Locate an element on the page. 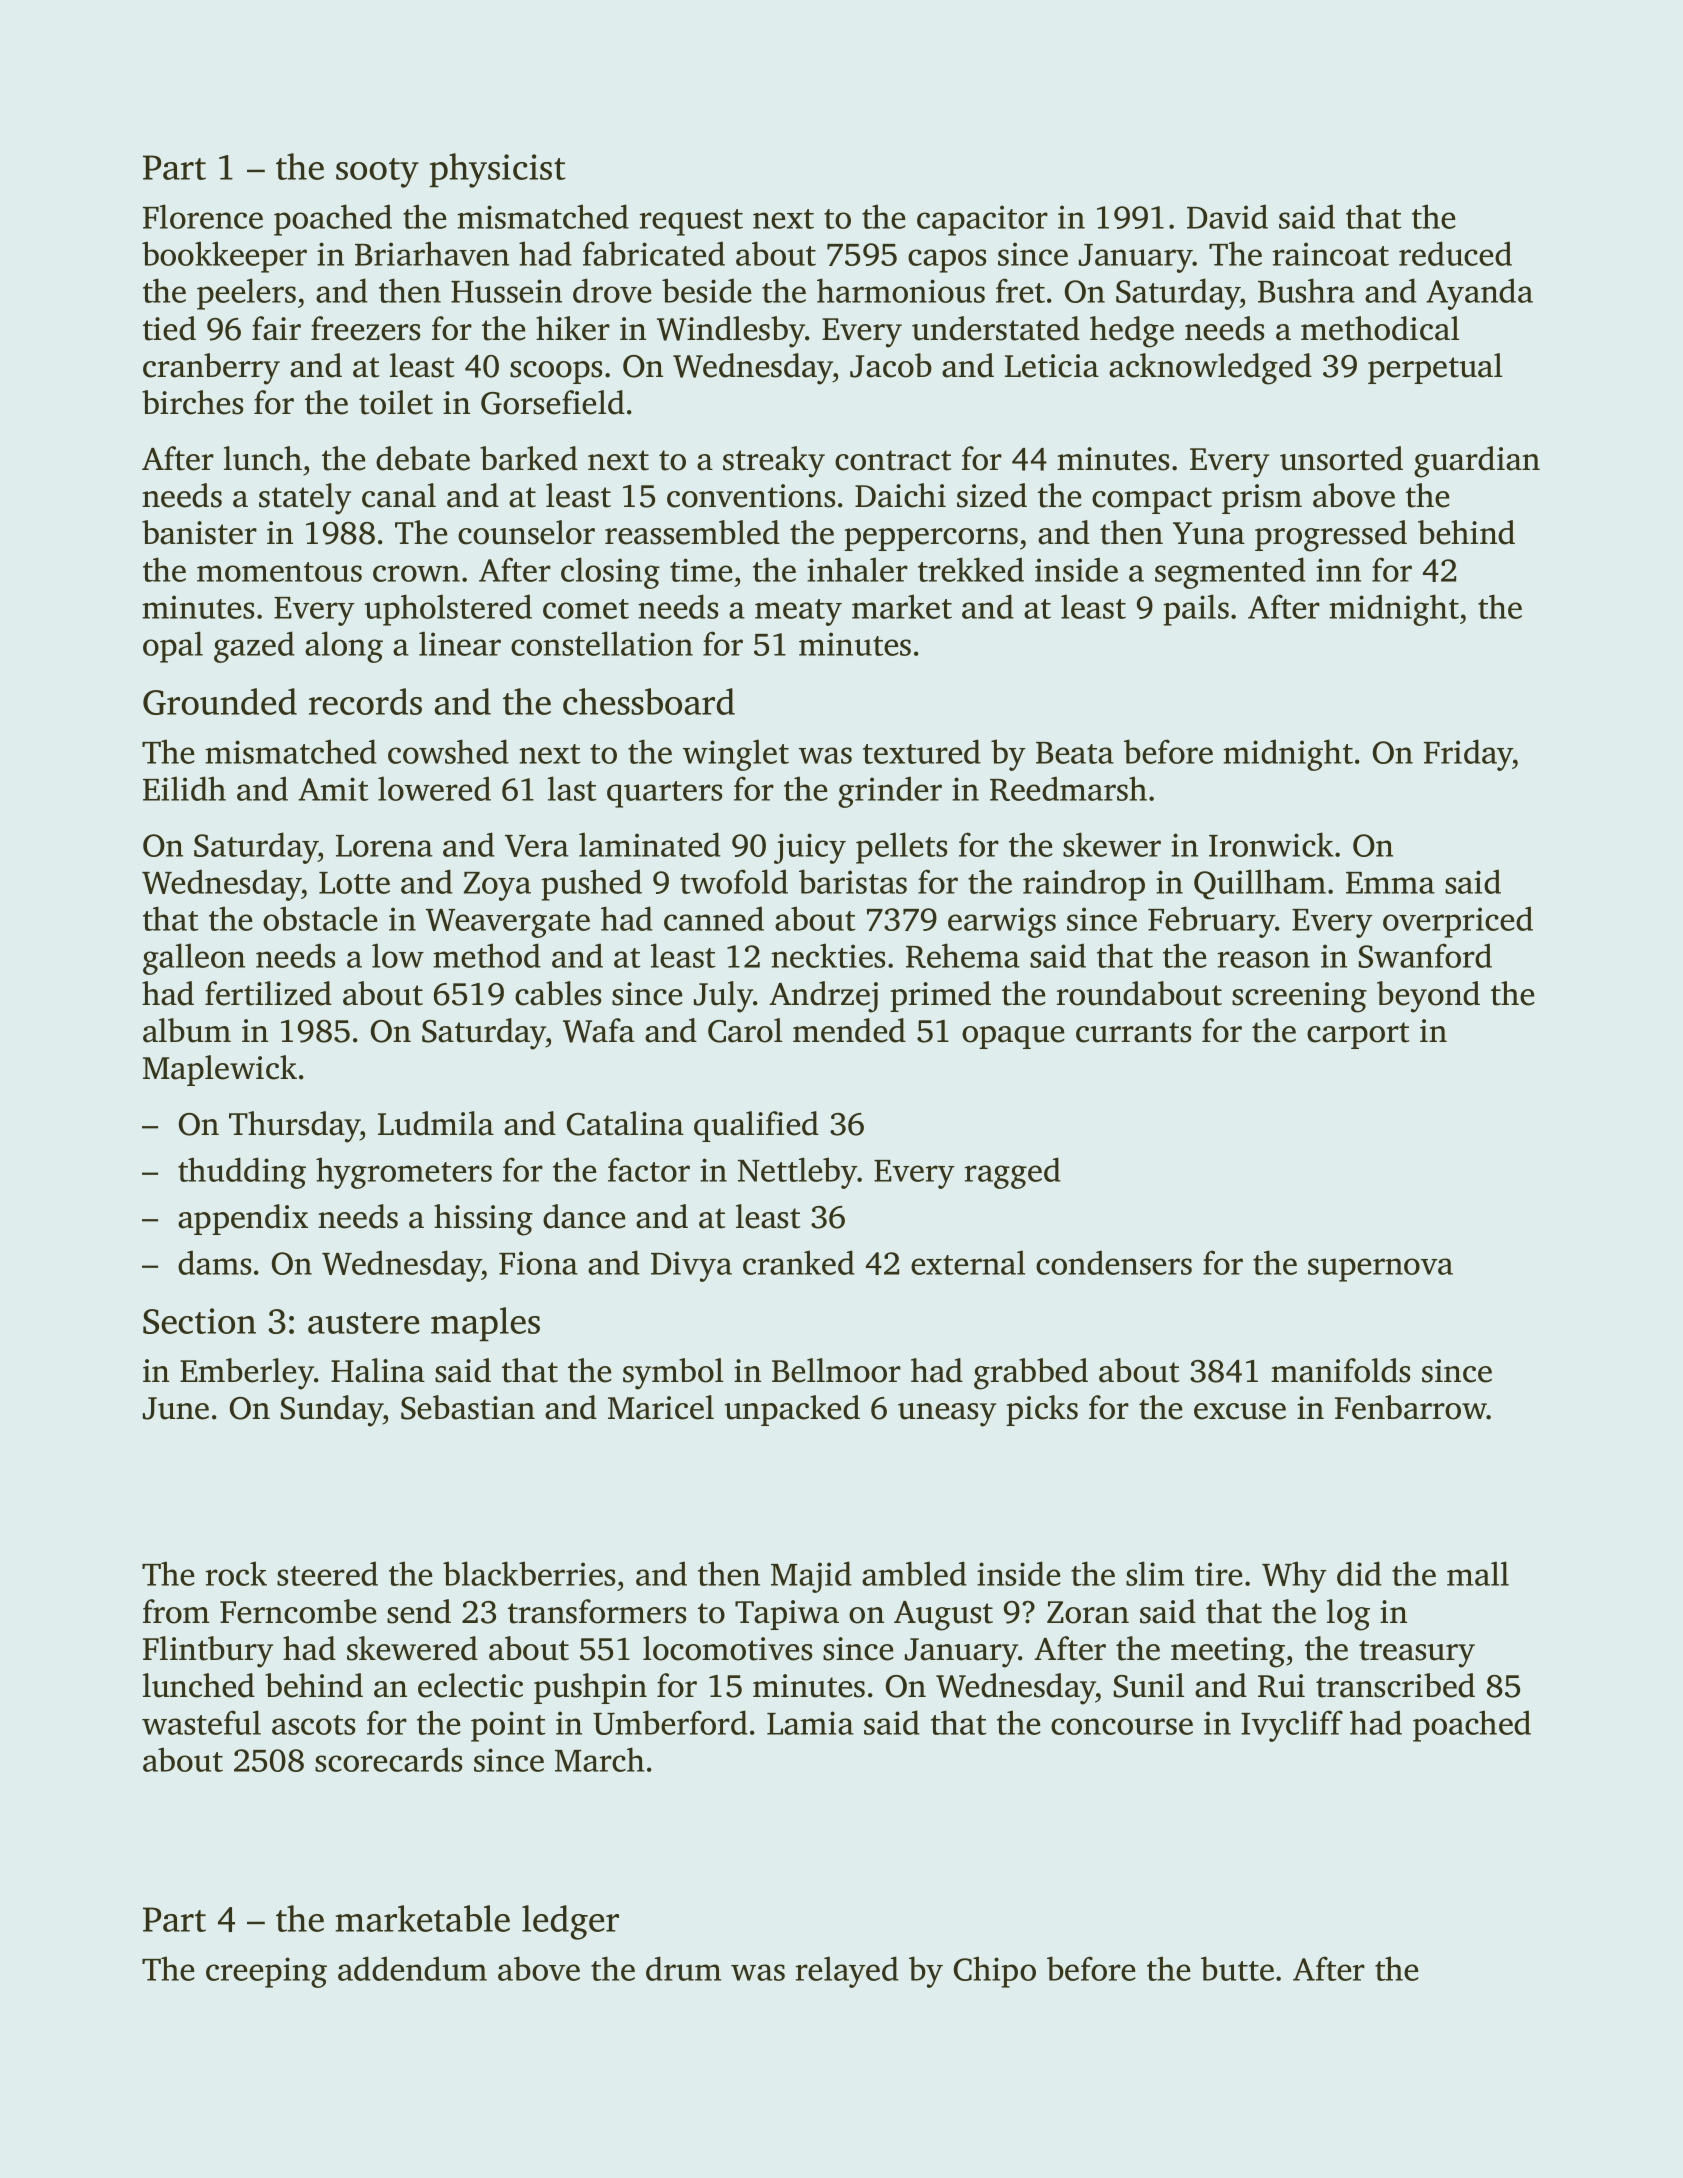 This image has height=2178, width=1683. physicist is located at coordinates (497, 170).
